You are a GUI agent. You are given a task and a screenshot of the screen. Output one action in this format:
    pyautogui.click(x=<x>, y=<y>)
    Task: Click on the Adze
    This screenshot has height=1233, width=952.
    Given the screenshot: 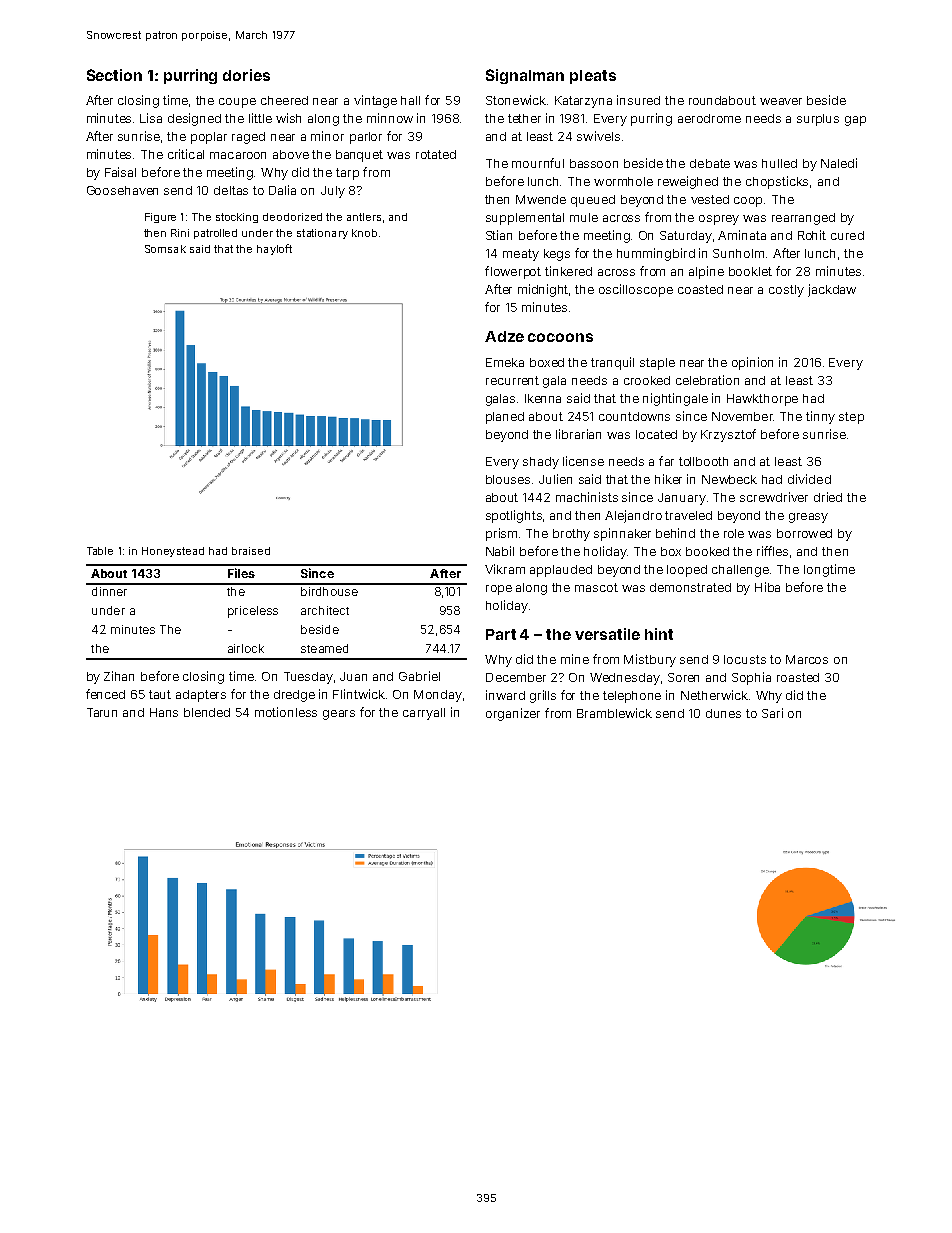 What is the action you would take?
    pyautogui.click(x=504, y=336)
